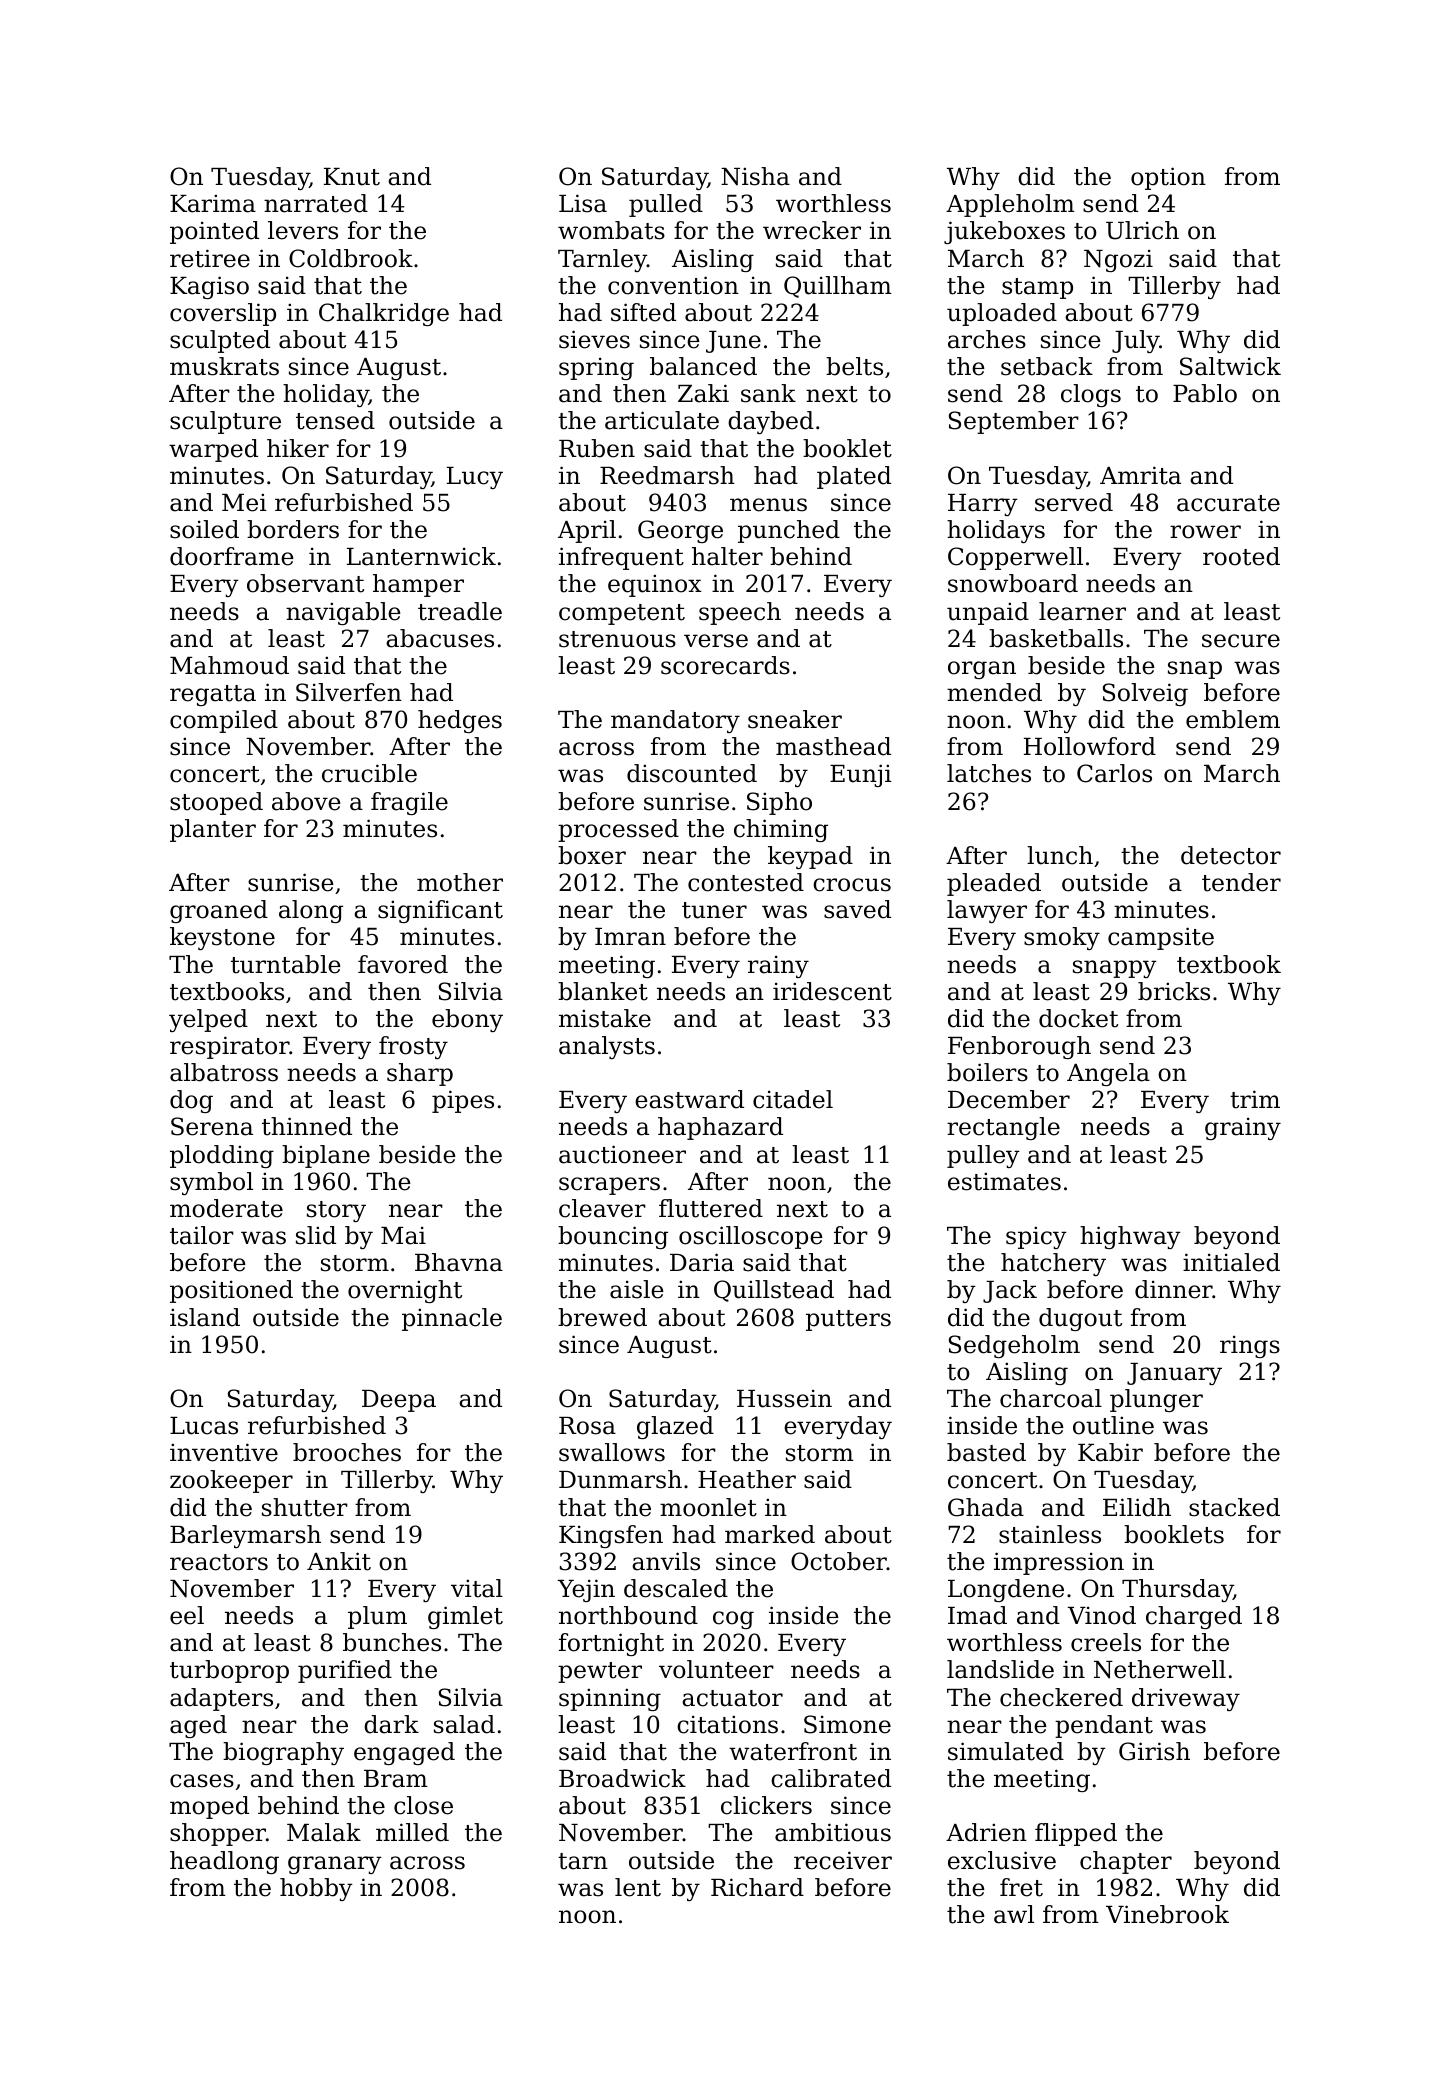 The image size is (1450, 2100). I want to click on boilers, so click(987, 1072).
